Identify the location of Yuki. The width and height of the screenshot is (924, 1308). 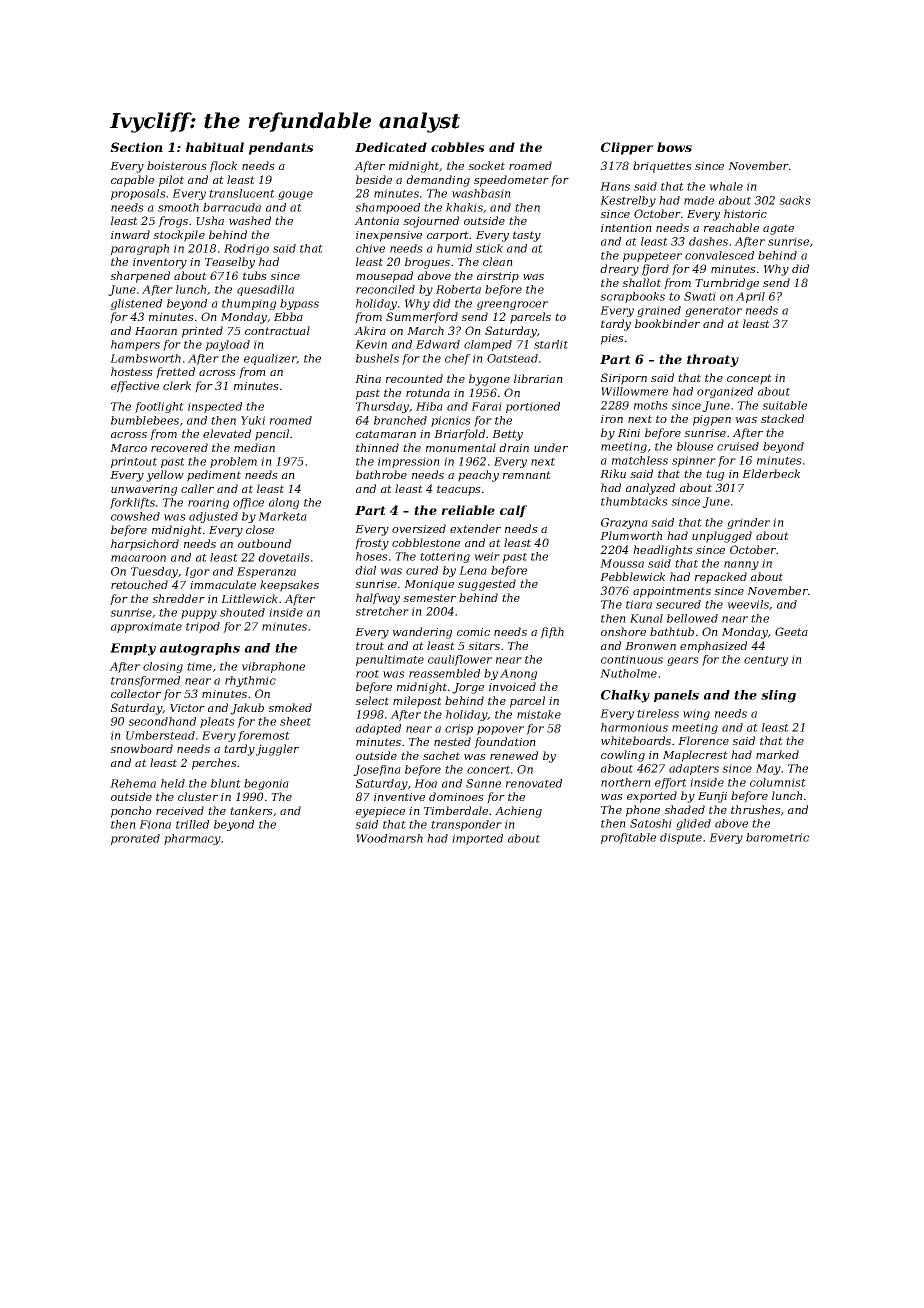
(253, 420).
